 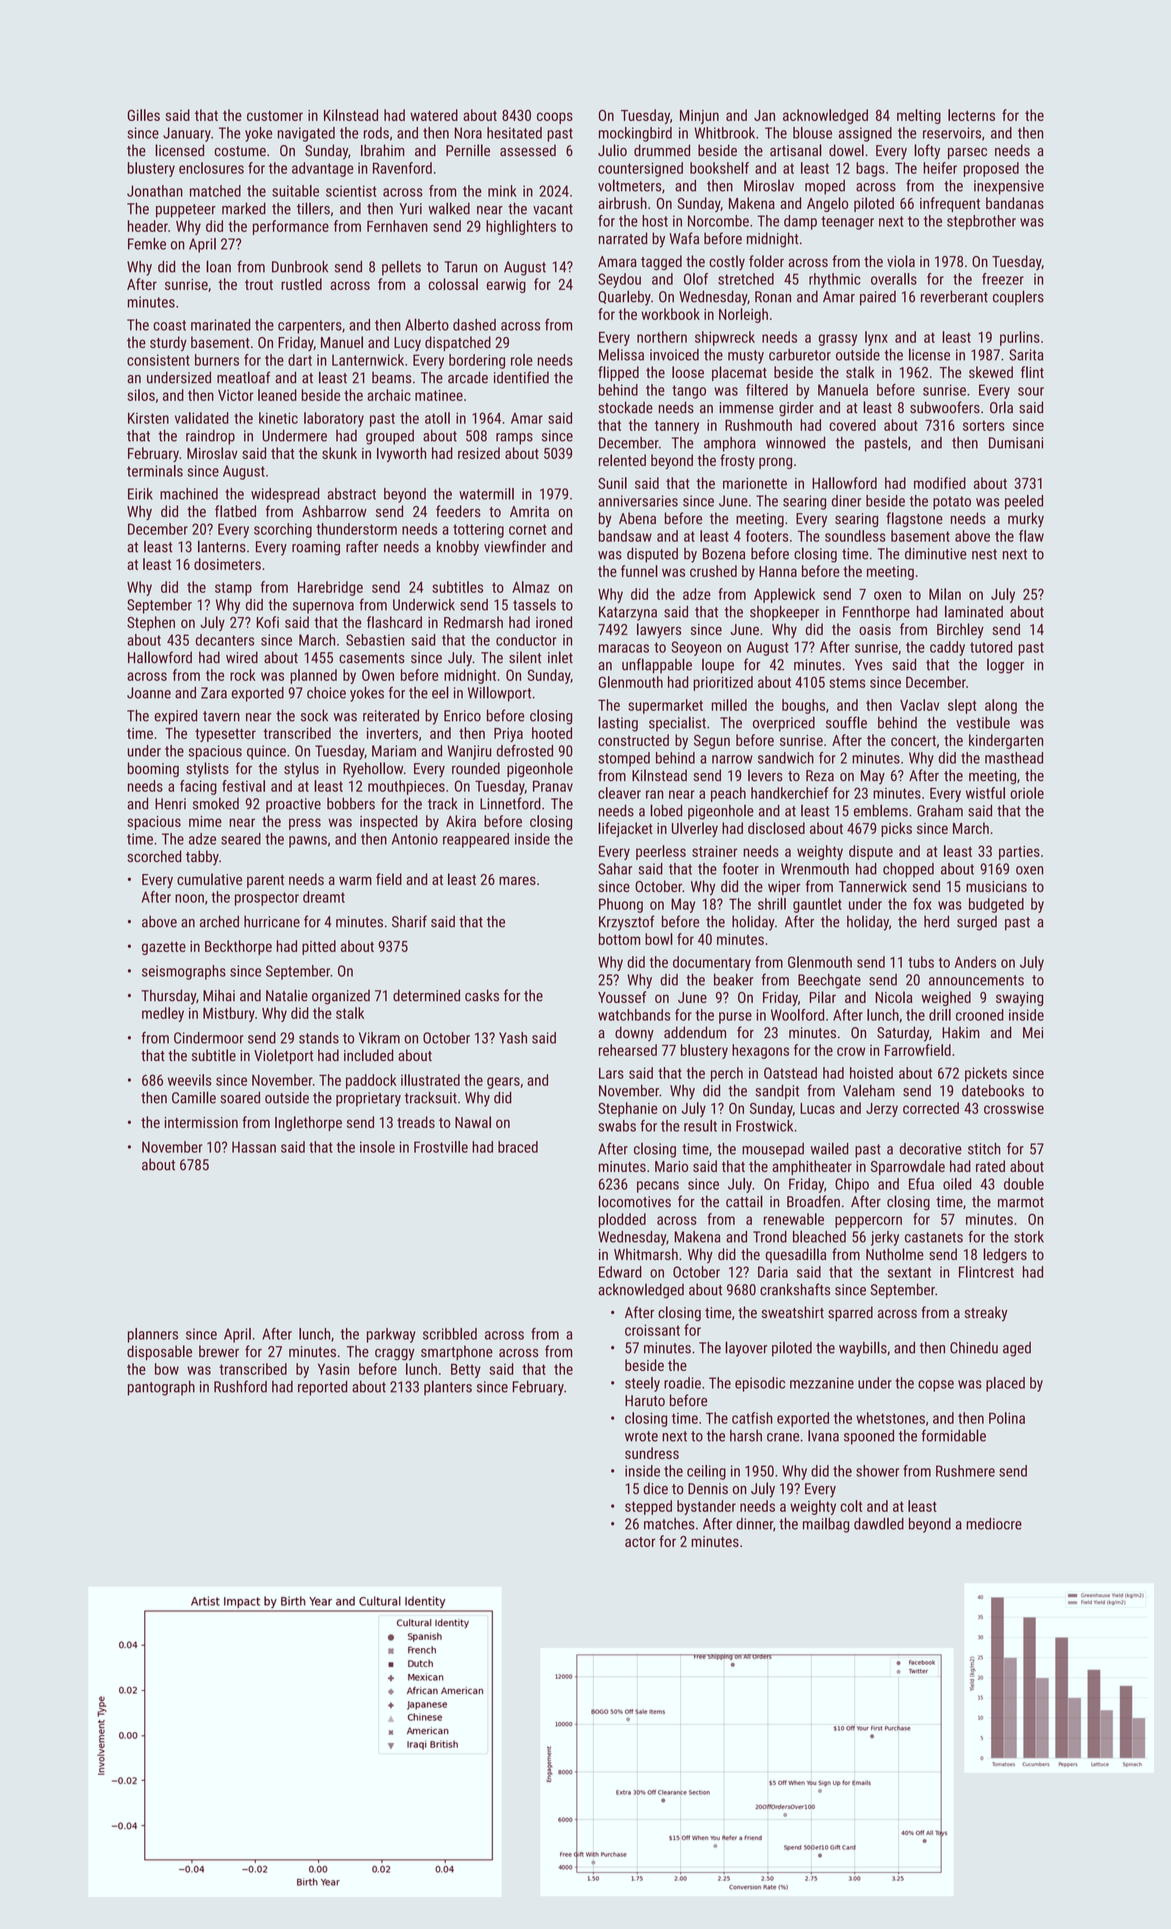 I want to click on Inglethorpe, so click(x=308, y=1123).
